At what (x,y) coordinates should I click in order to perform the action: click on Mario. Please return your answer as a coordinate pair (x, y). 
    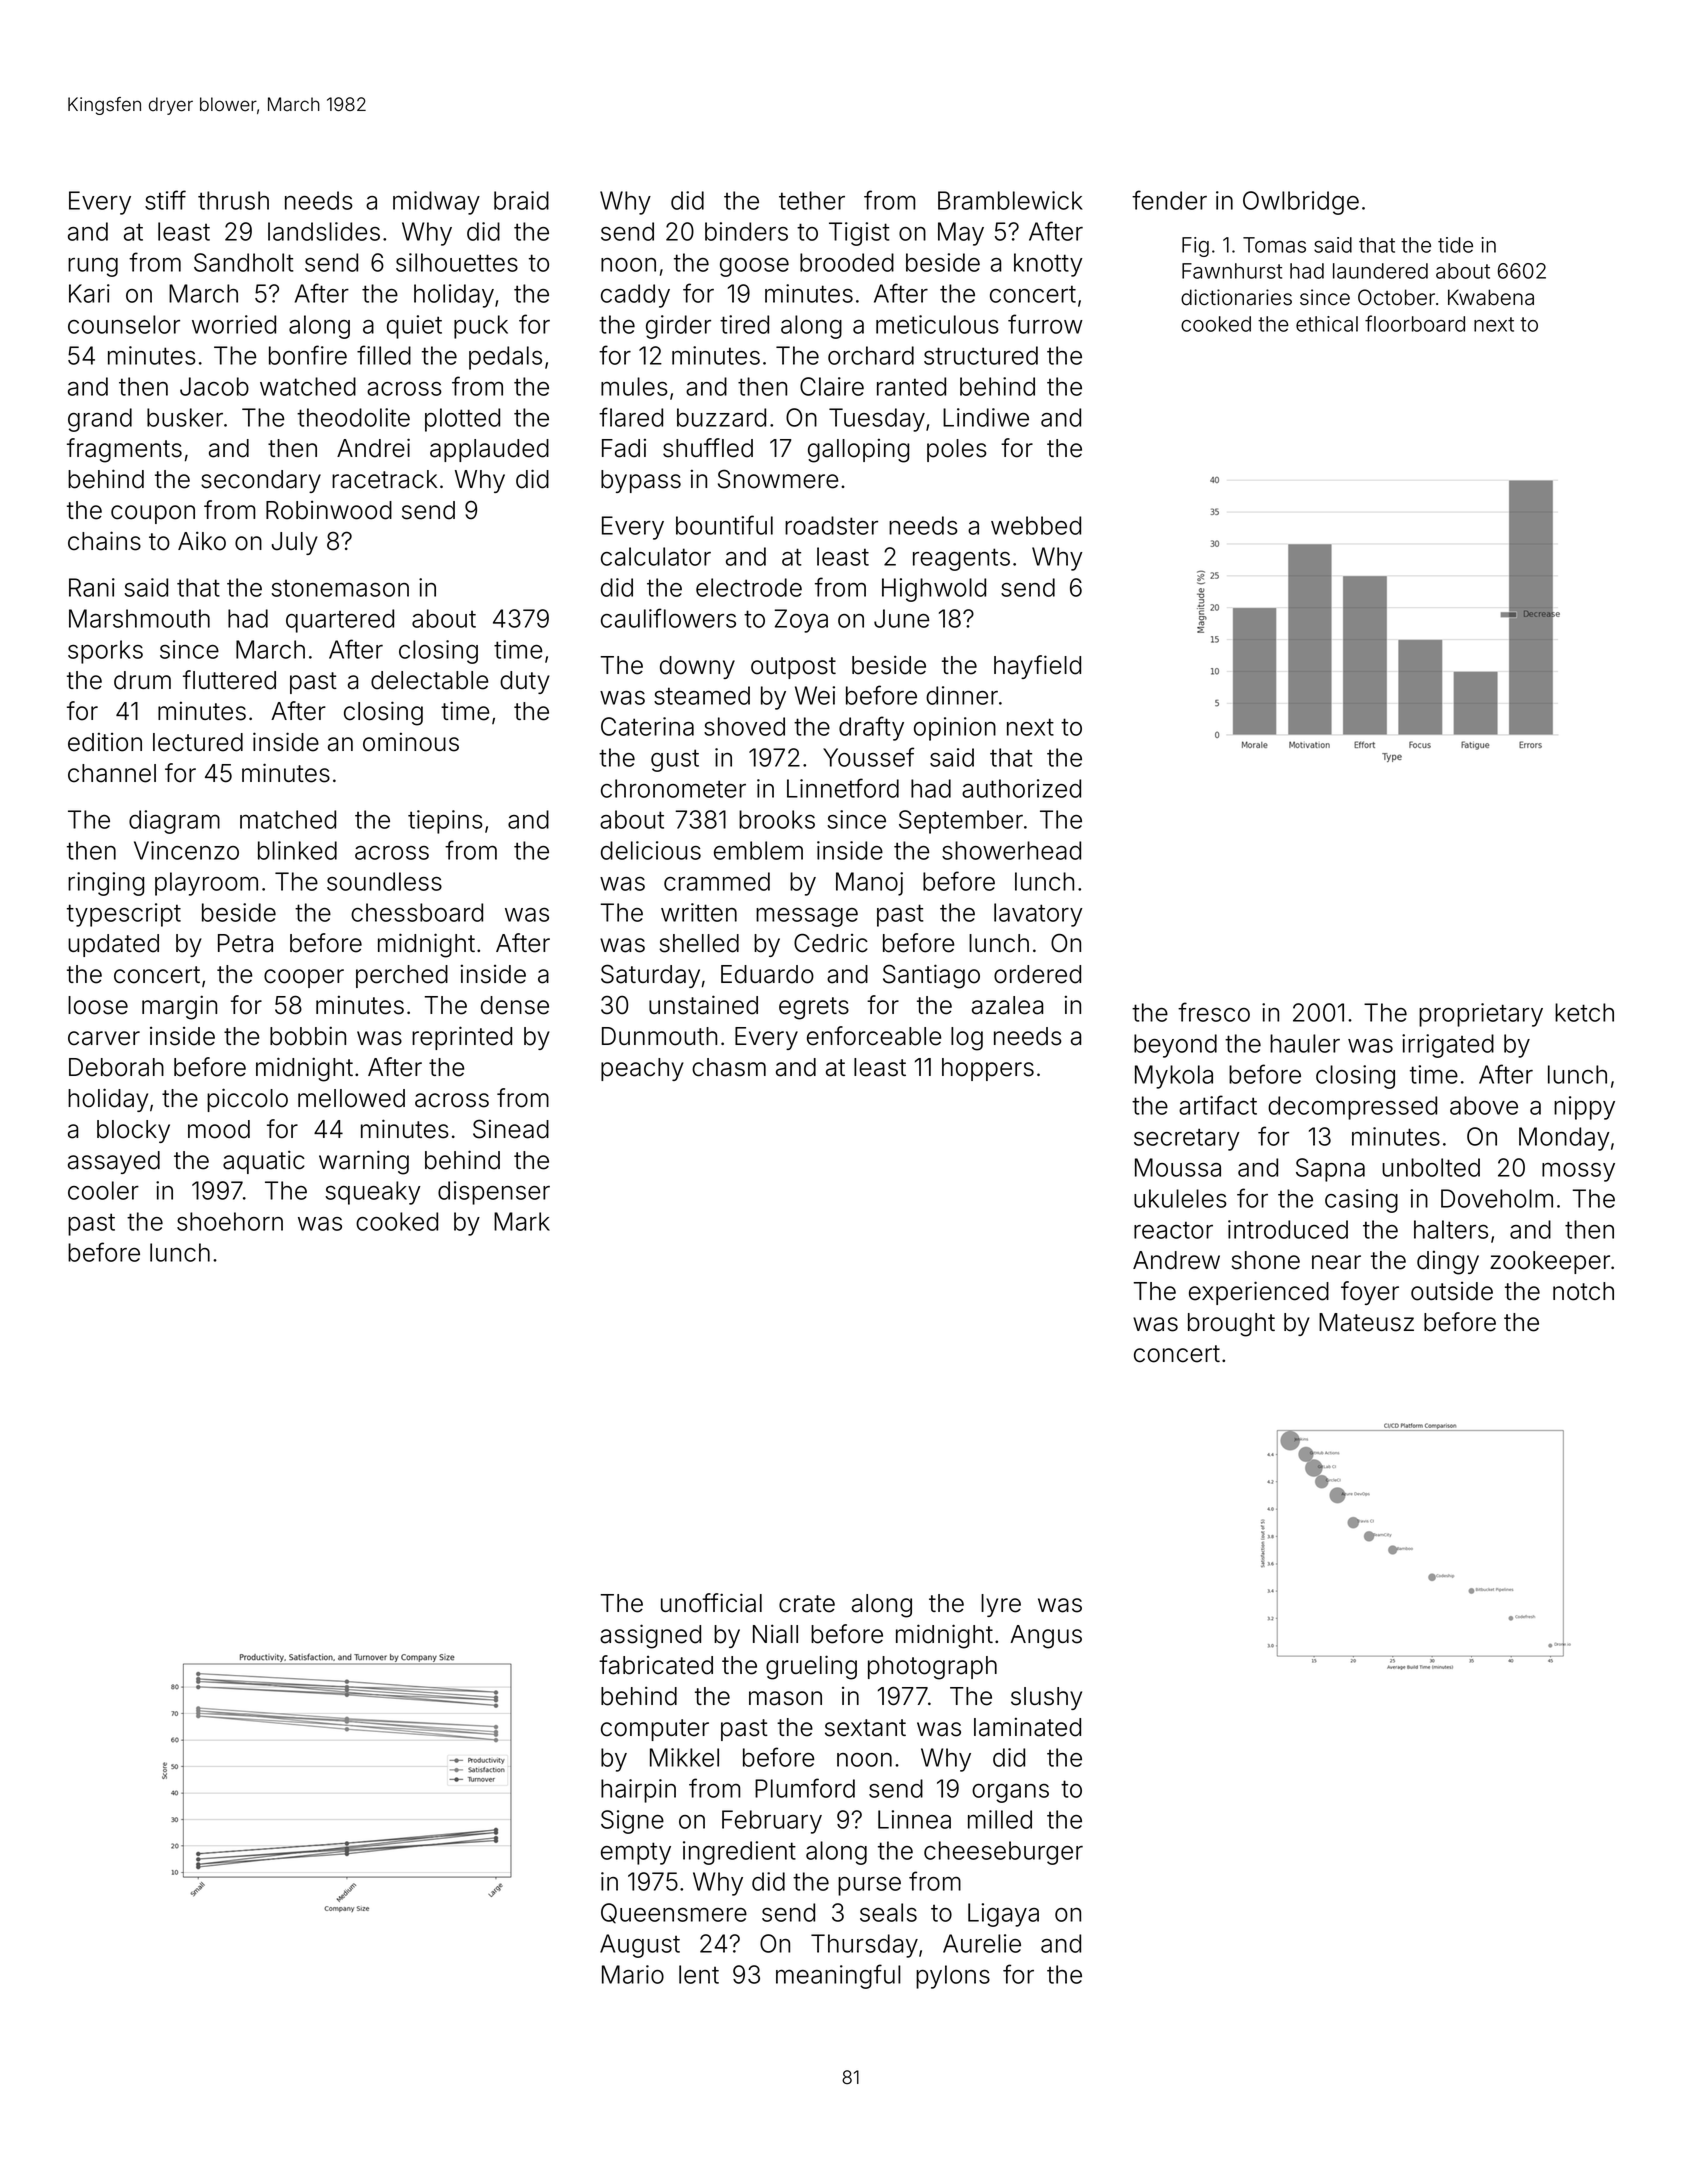
    Looking at the image, I should click on (633, 1974).
